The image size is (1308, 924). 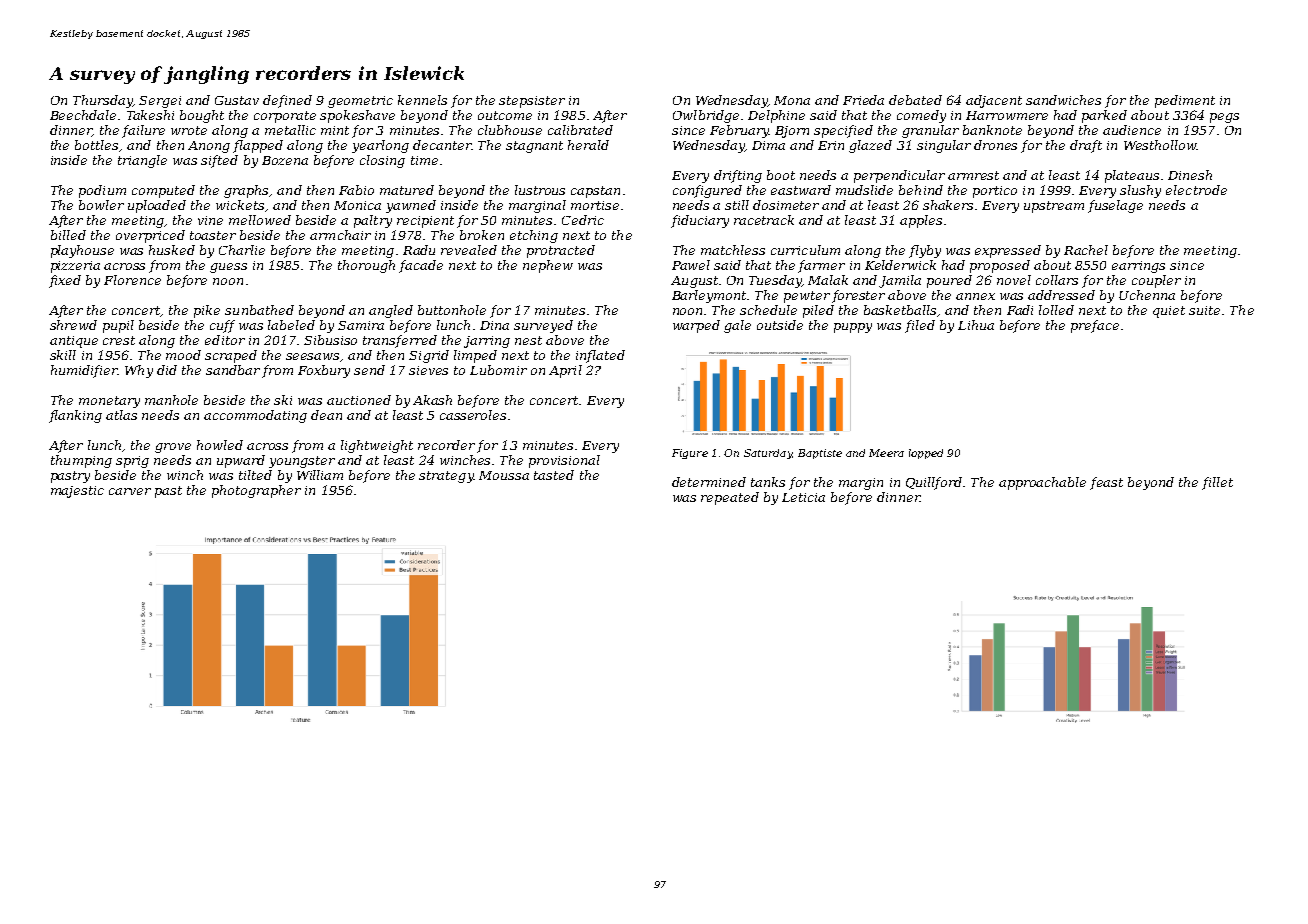 What do you see at coordinates (915, 100) in the screenshot?
I see `debated` at bounding box center [915, 100].
